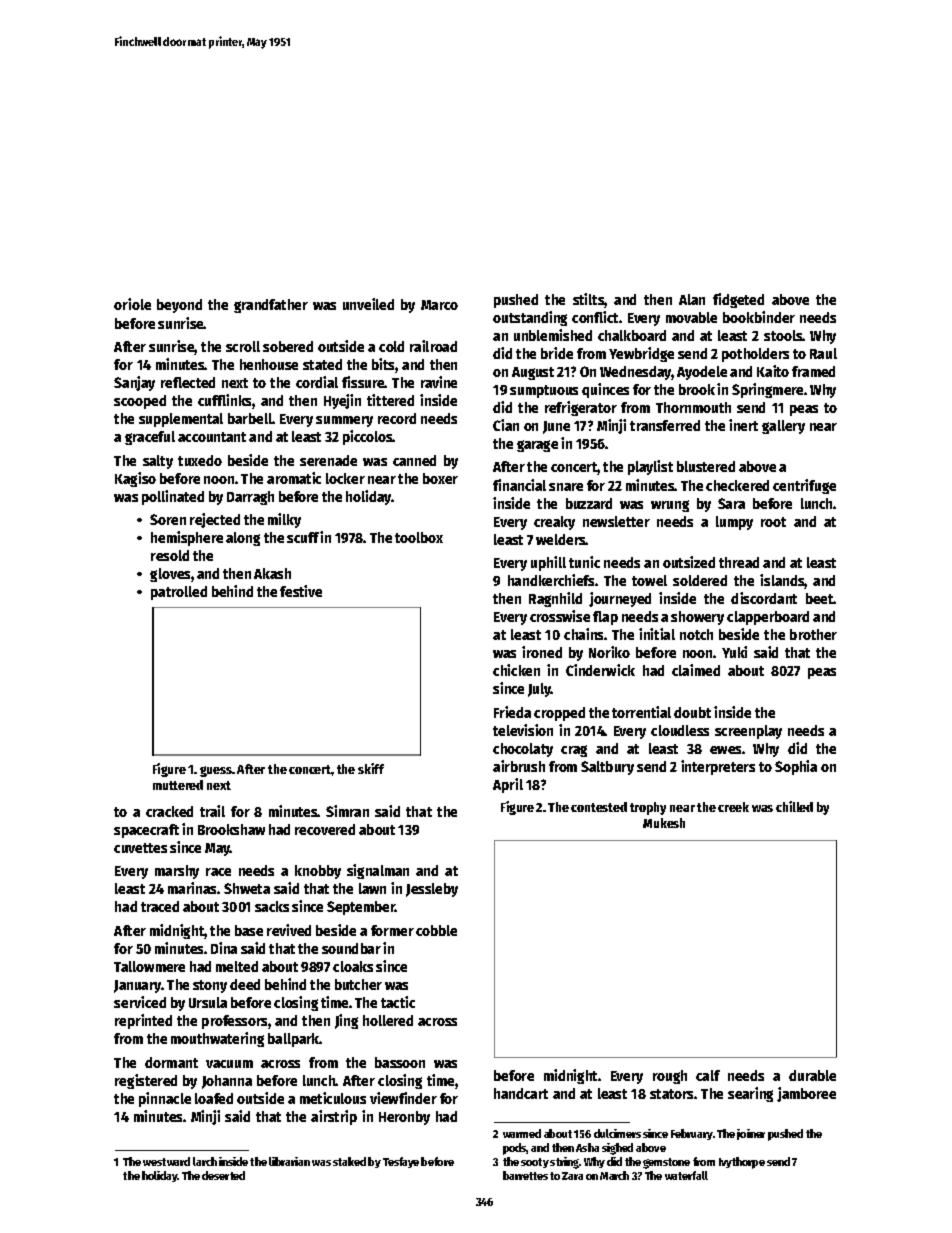 The image size is (952, 1233). Describe the element at coordinates (794, 806) in the screenshot. I see `chilled` at that location.
